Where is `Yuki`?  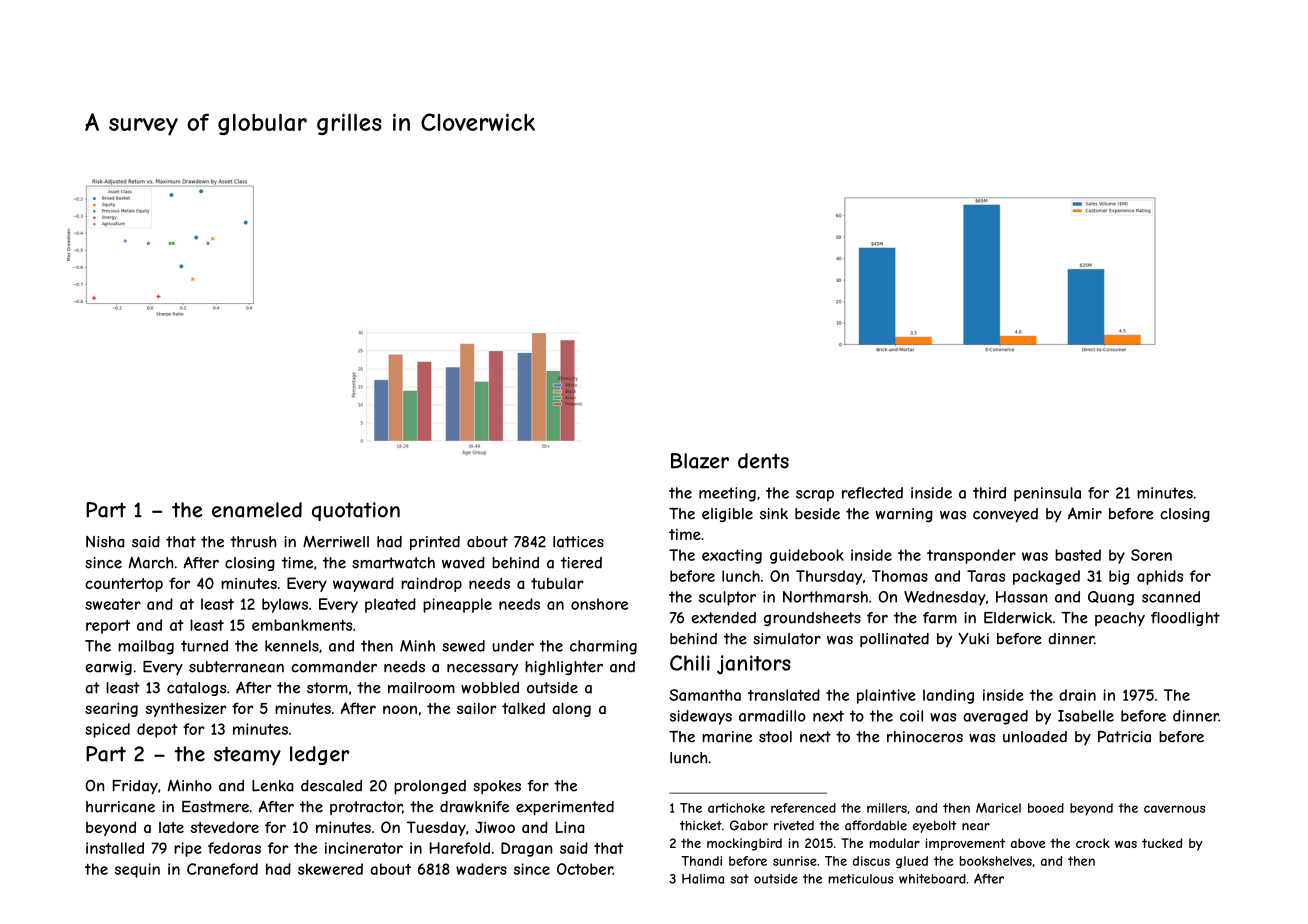
Yuki is located at coordinates (973, 639).
